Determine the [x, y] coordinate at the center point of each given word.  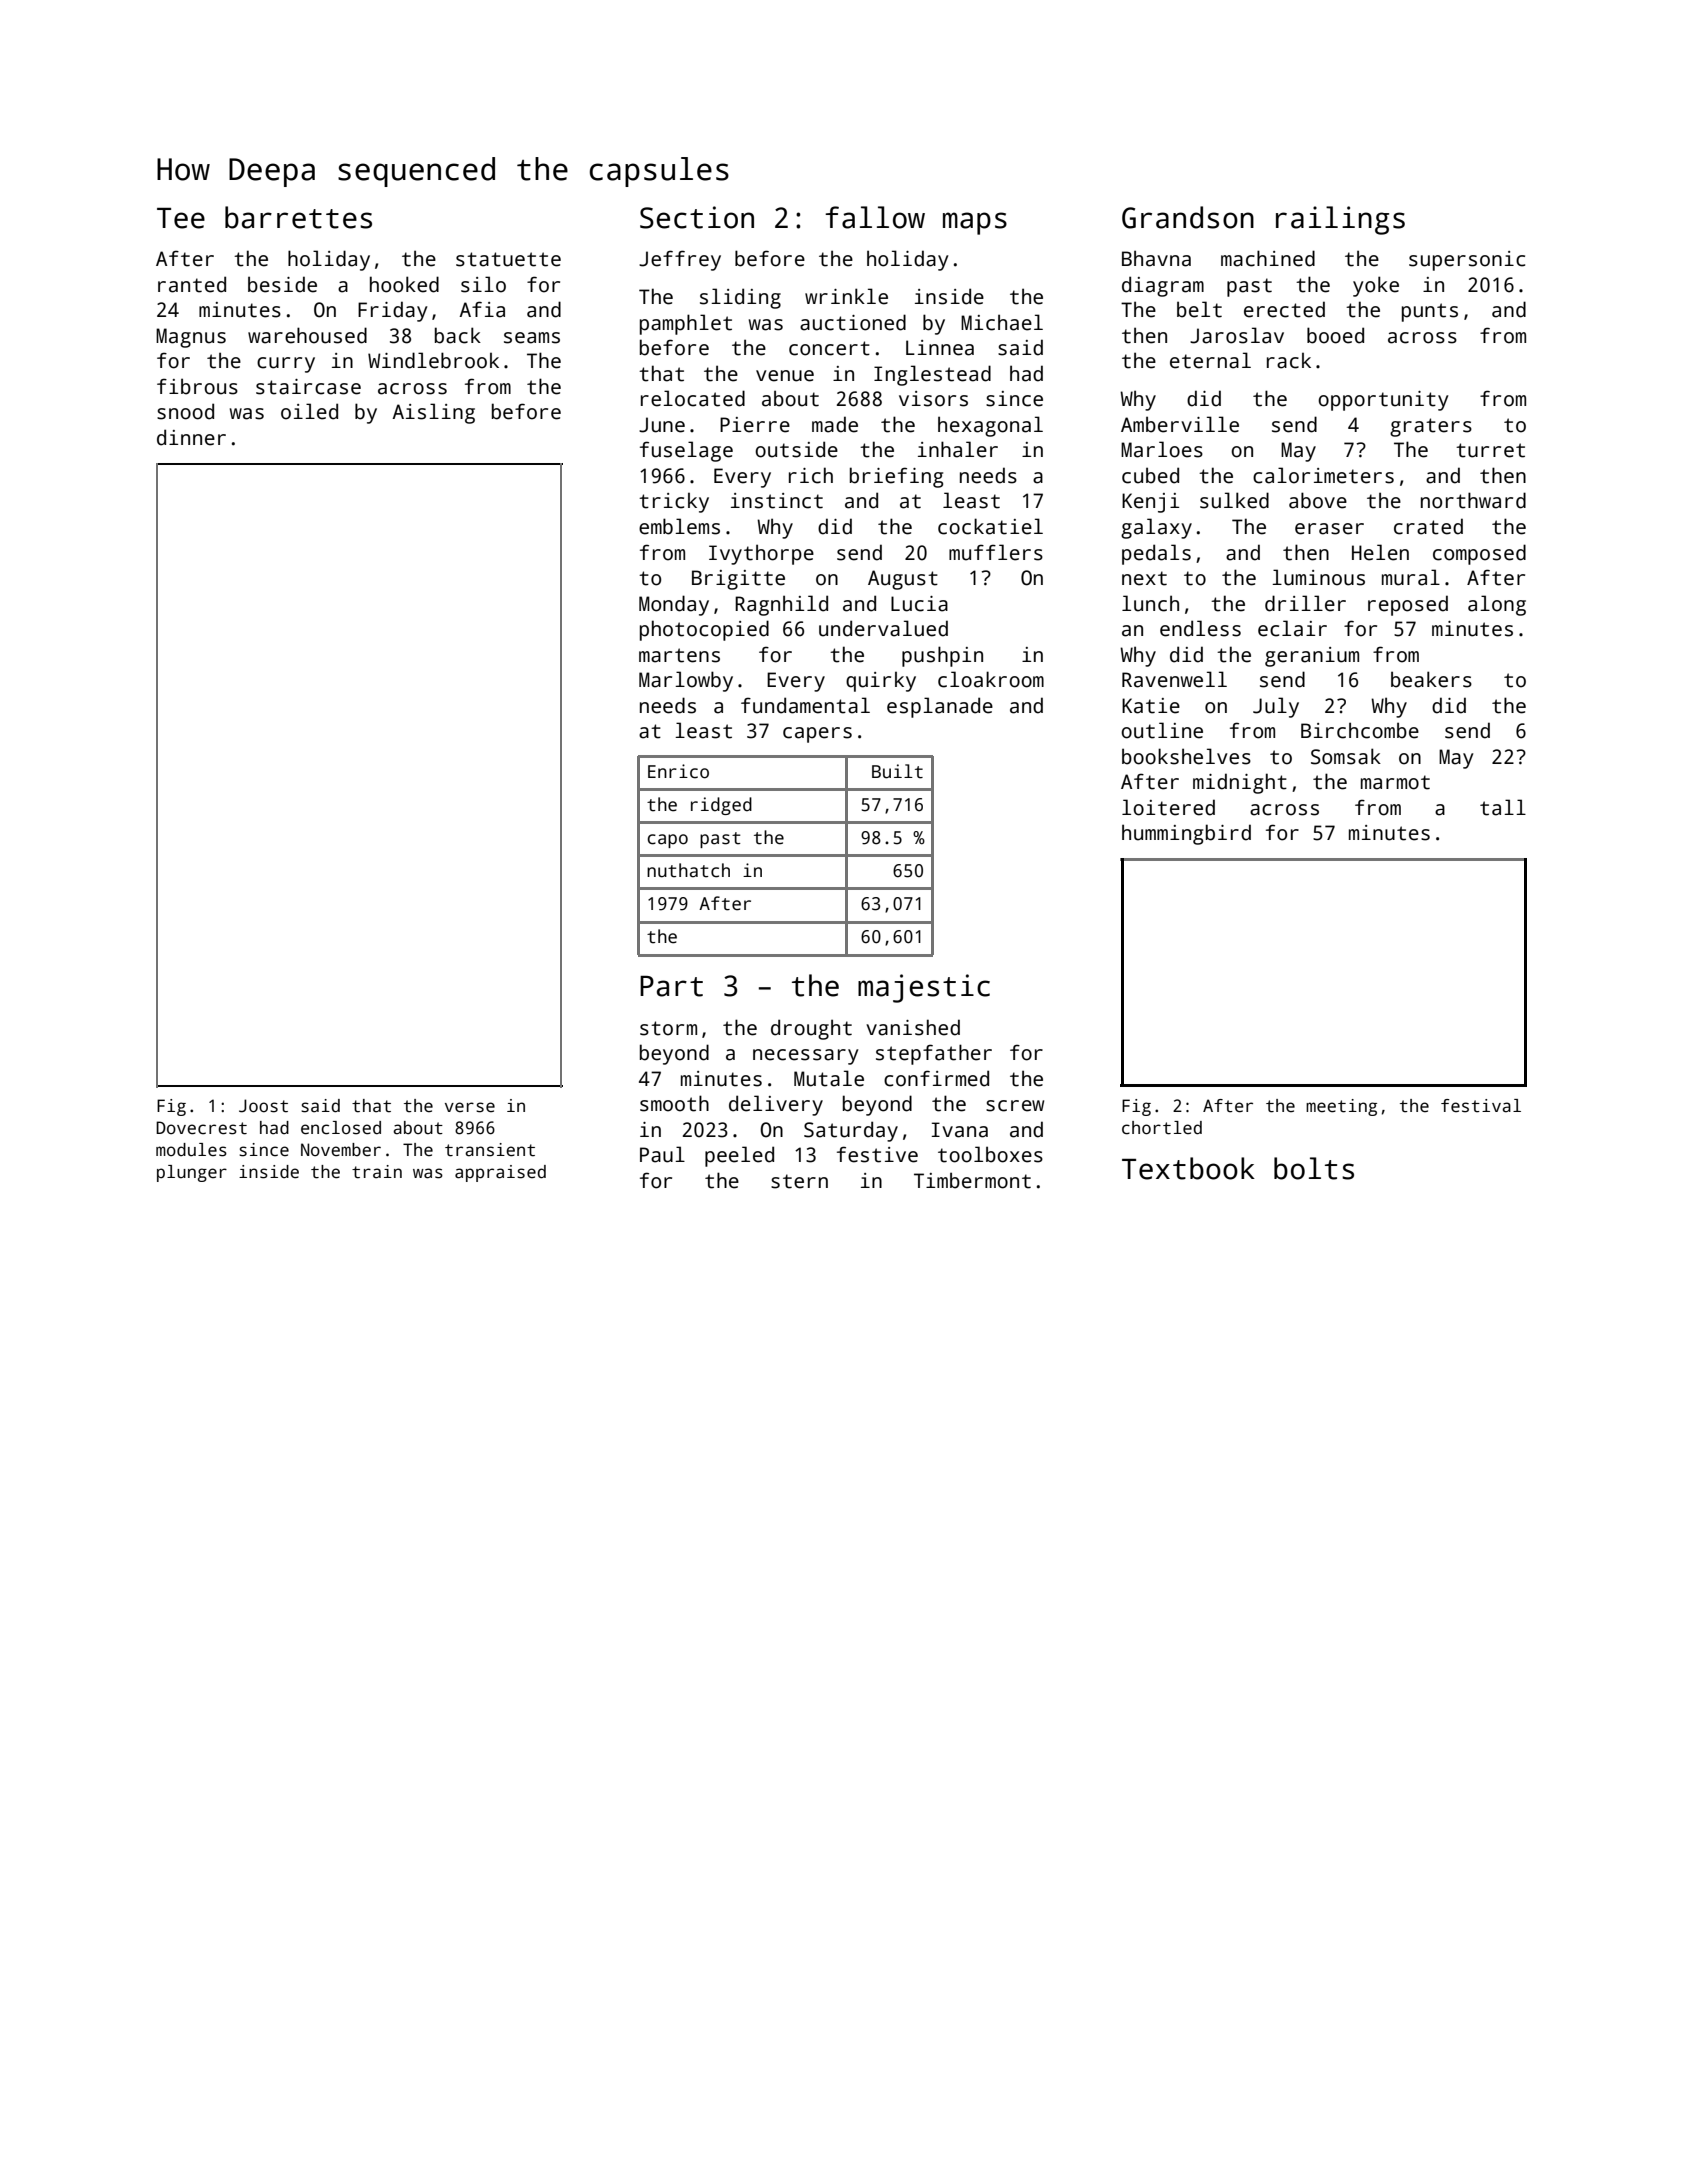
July [1276, 707]
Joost [263, 1106]
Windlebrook [433, 360]
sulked [1234, 500]
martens [679, 655]
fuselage [686, 451]
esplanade [940, 707]
